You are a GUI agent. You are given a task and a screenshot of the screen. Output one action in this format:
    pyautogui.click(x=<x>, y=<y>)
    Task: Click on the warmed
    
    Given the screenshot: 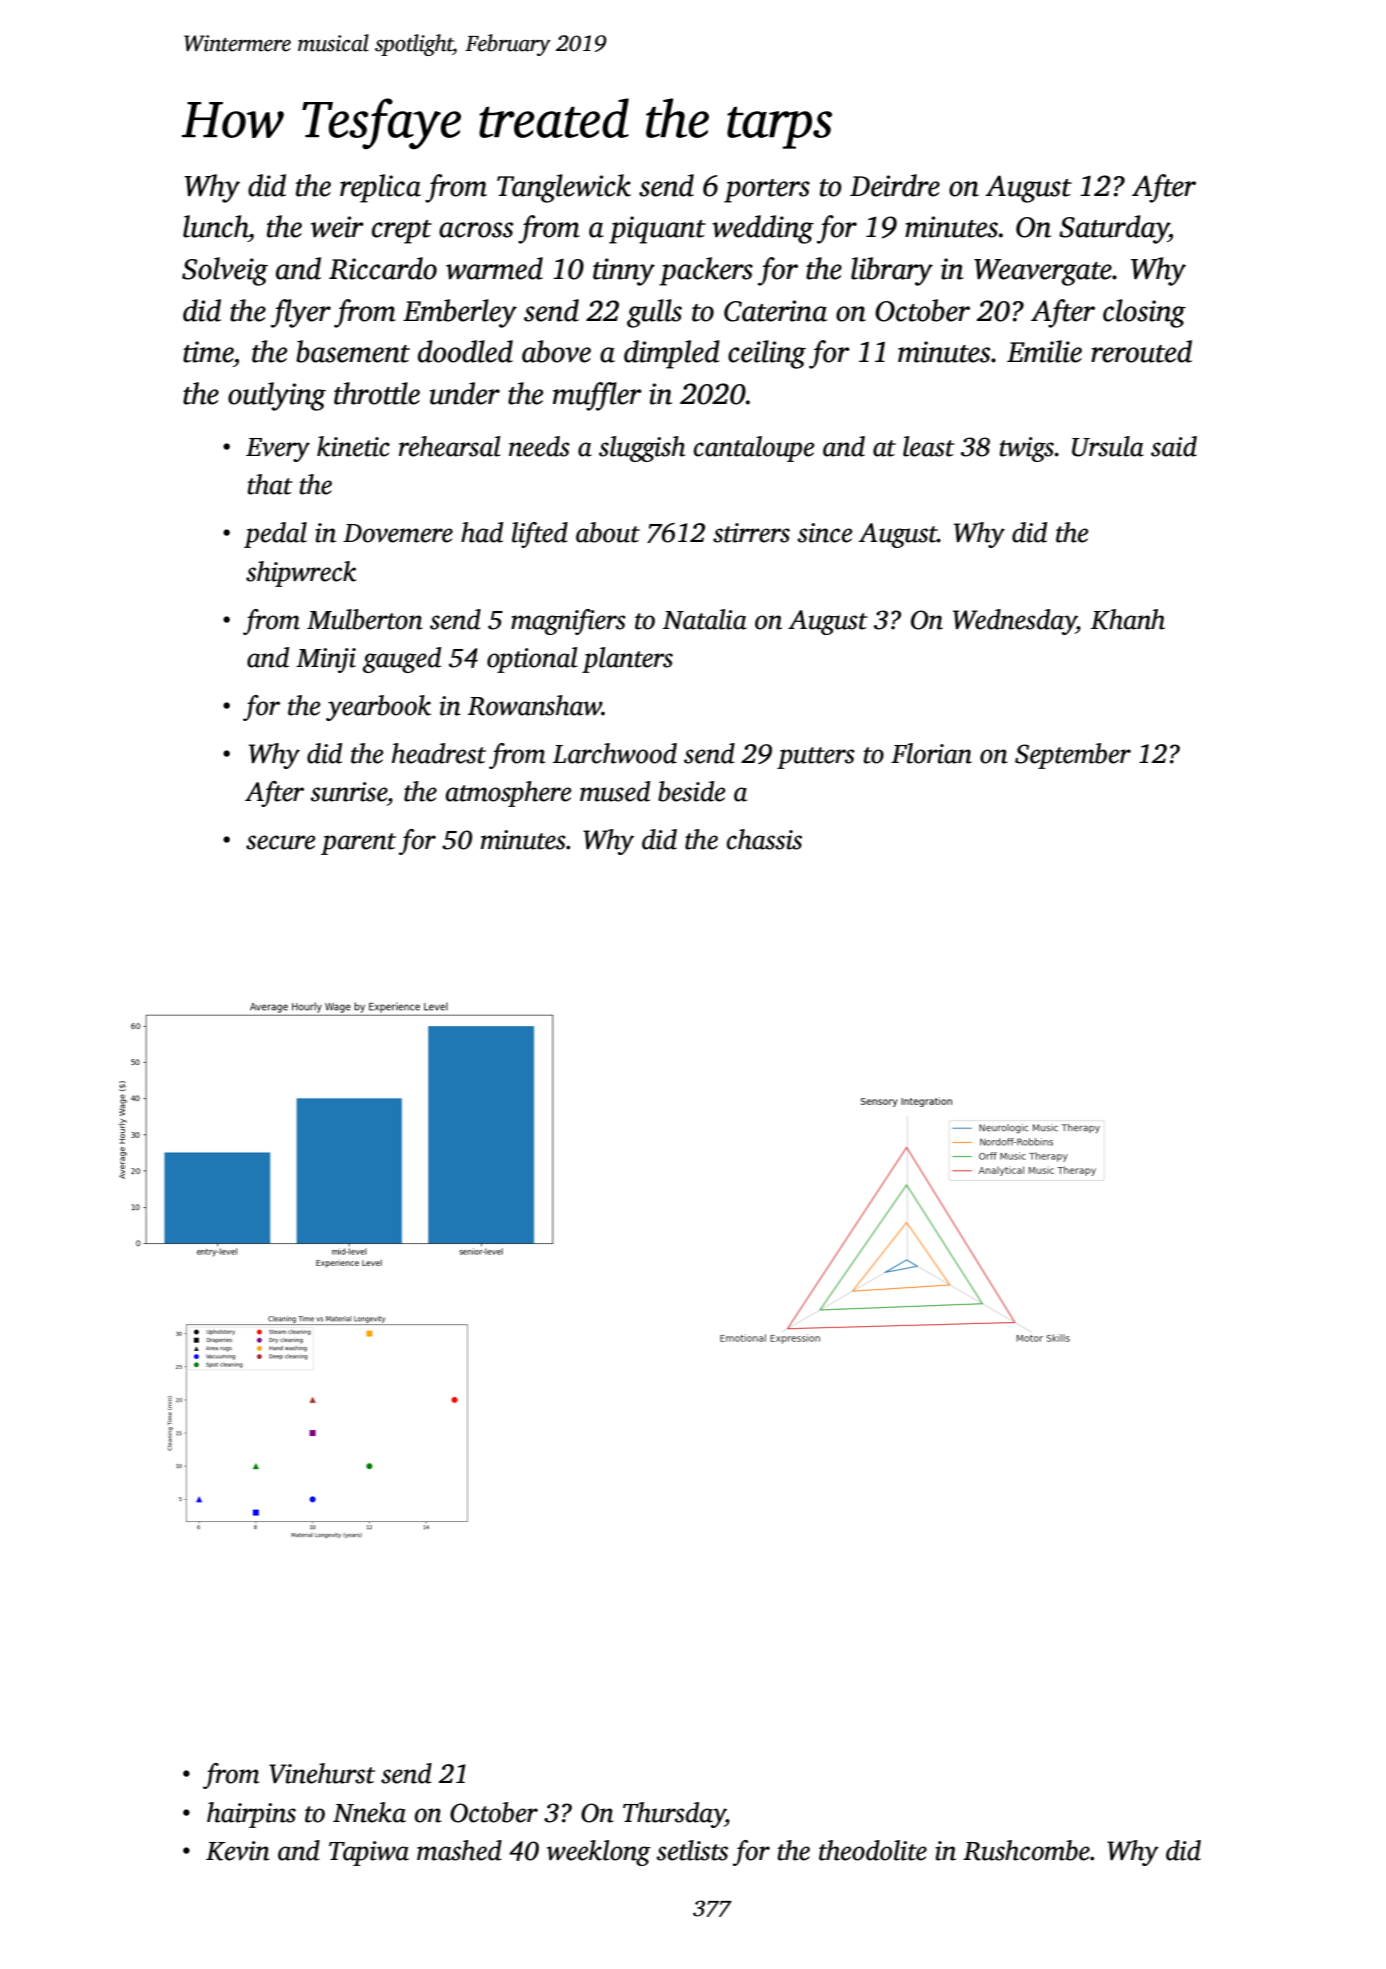 What is the action you would take?
    pyautogui.click(x=494, y=268)
